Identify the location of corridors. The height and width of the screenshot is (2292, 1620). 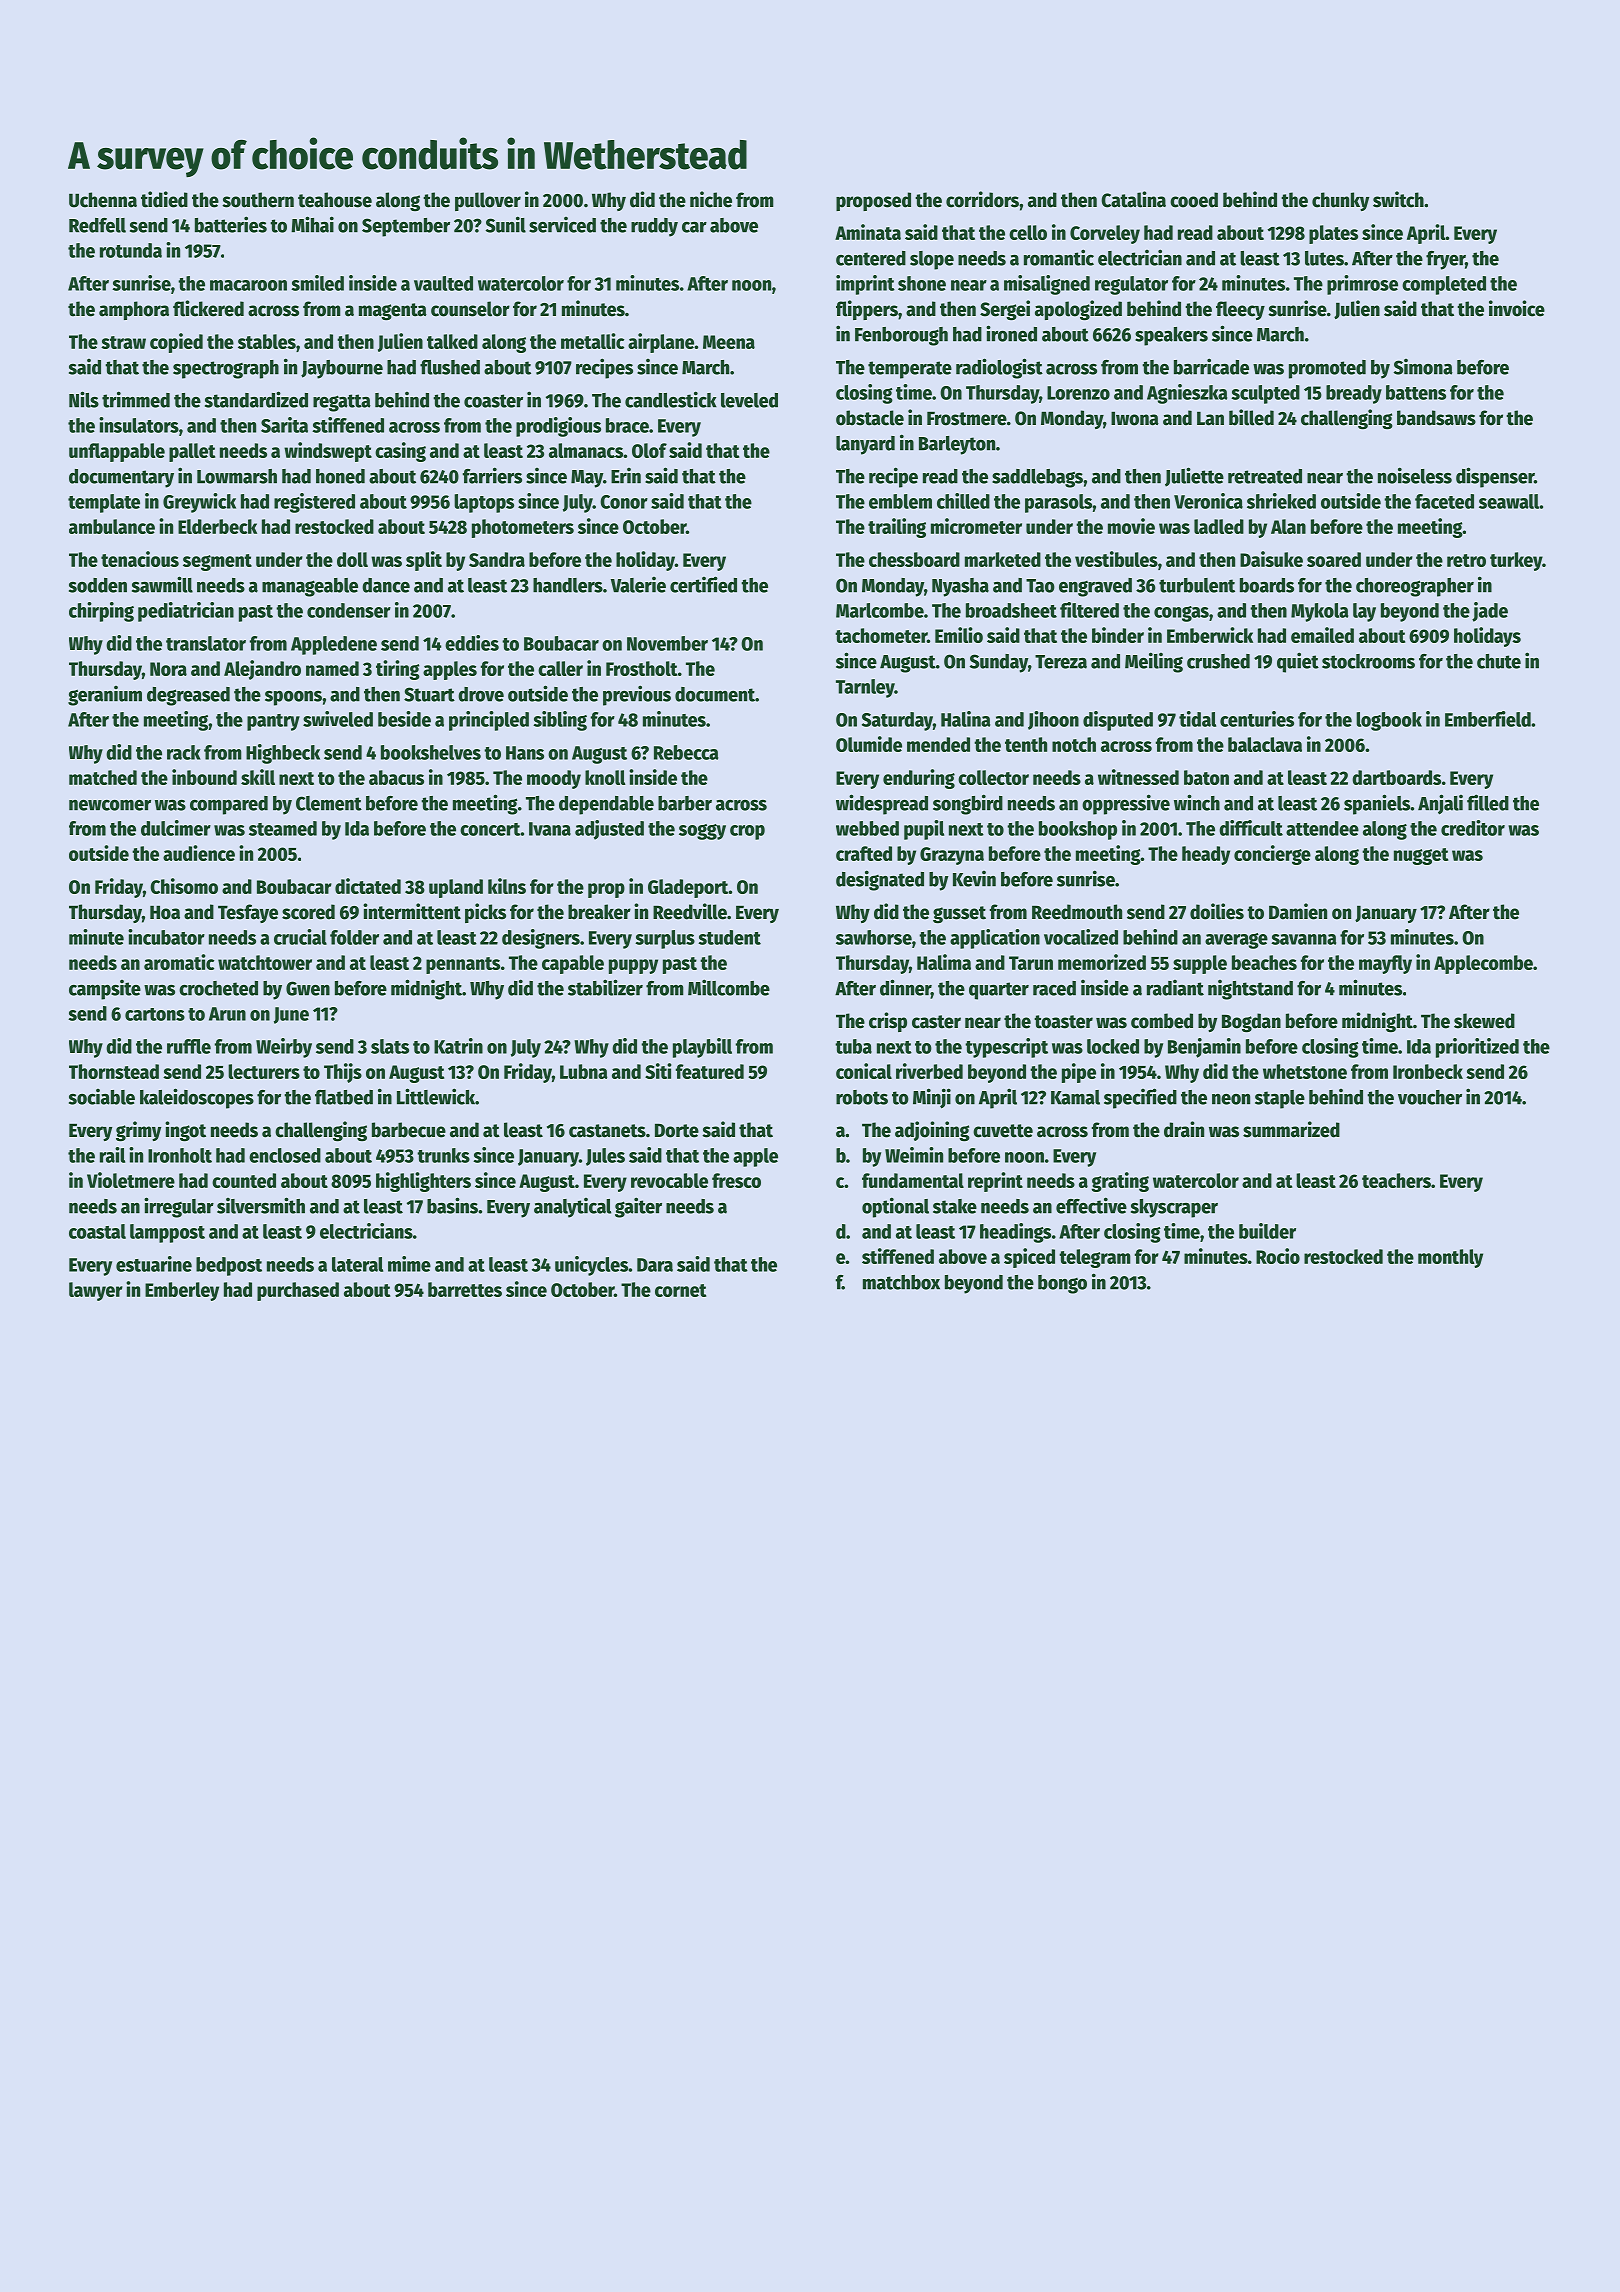
(982, 199).
